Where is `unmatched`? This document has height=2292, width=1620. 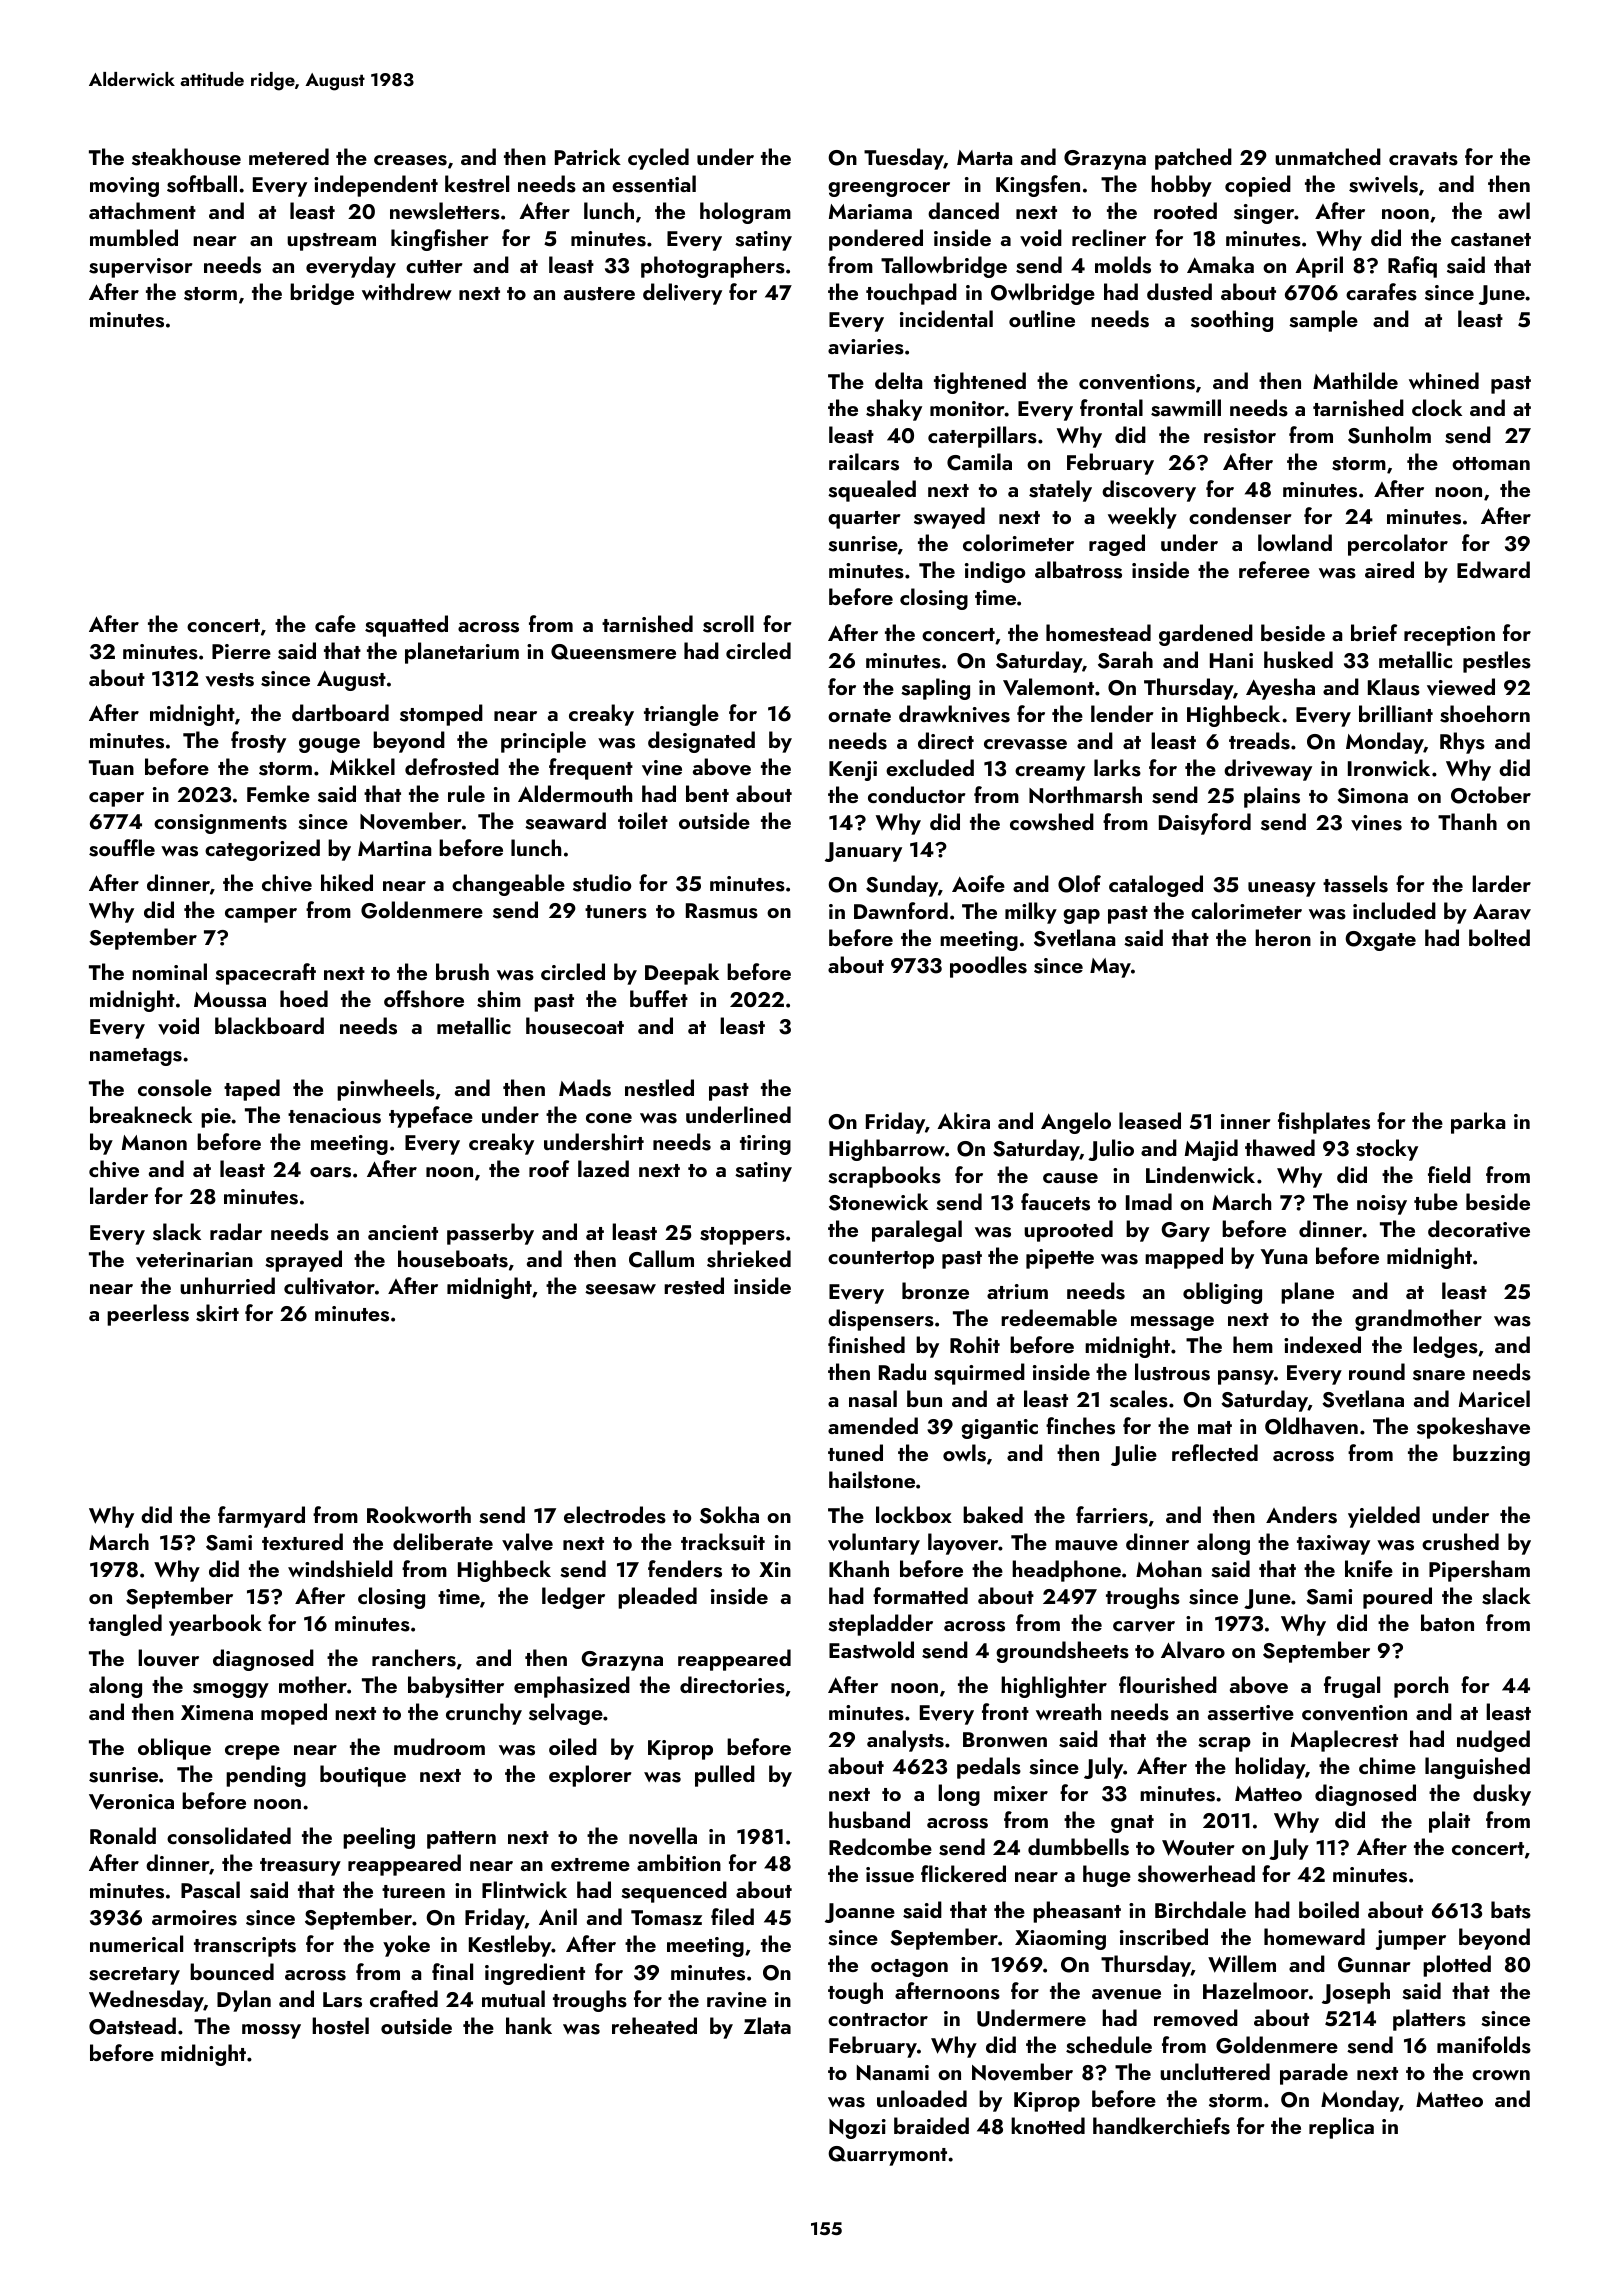 unmatched is located at coordinates (1328, 156).
